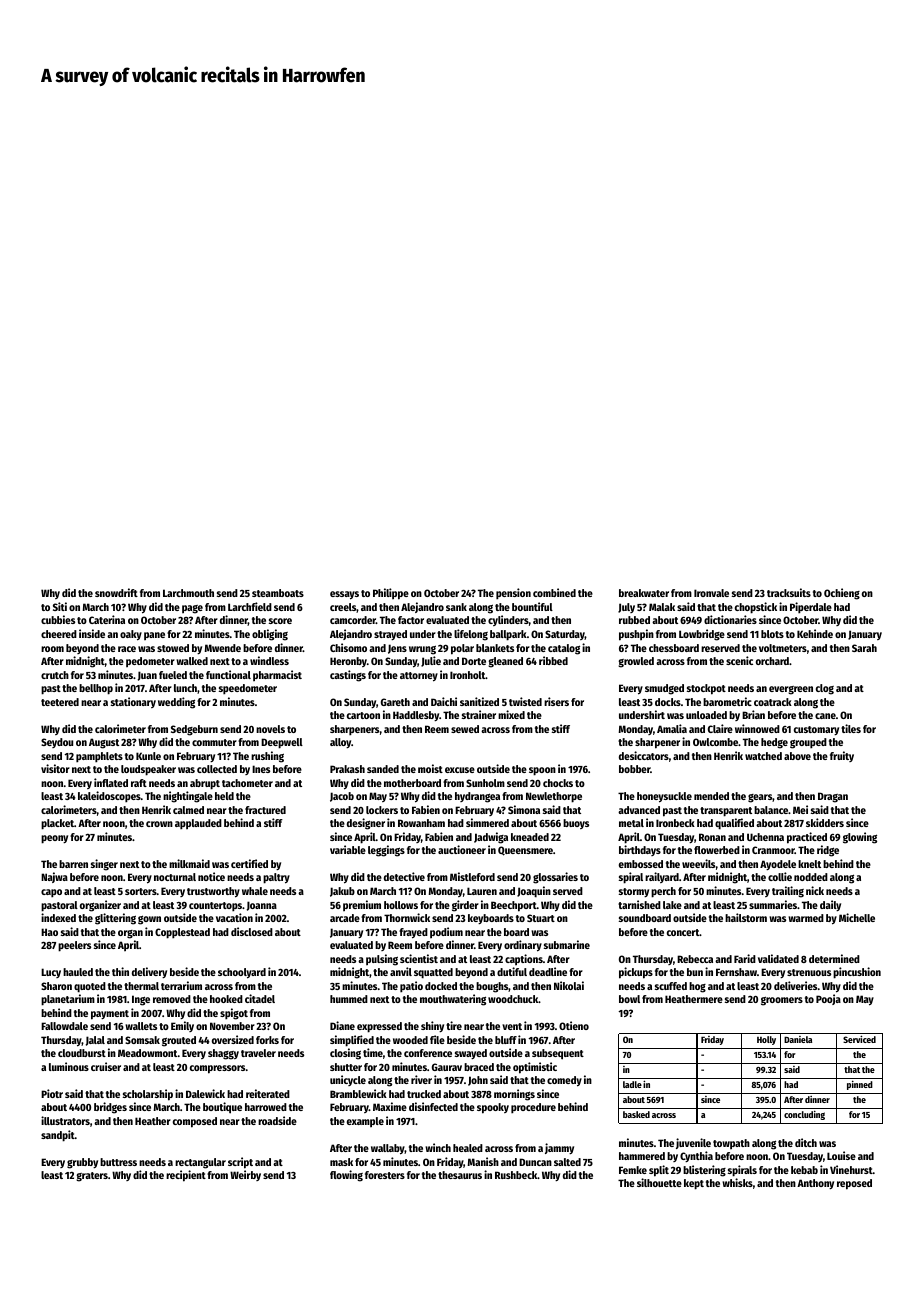 The width and height of the document is (924, 1308). Describe the element at coordinates (419, 958) in the document. I see `scientist` at that location.
